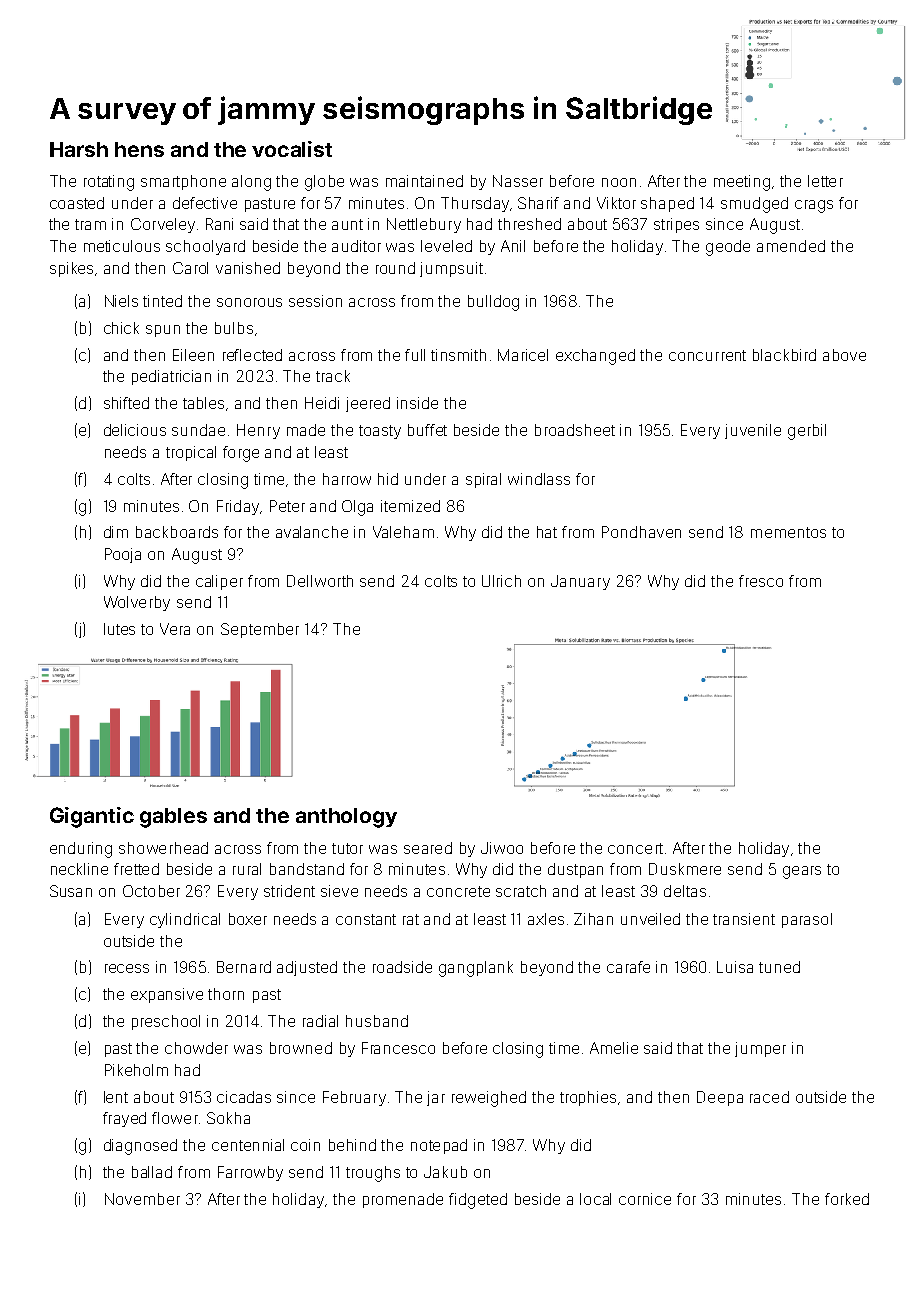  What do you see at coordinates (753, 431) in the screenshot?
I see `juvenile` at bounding box center [753, 431].
